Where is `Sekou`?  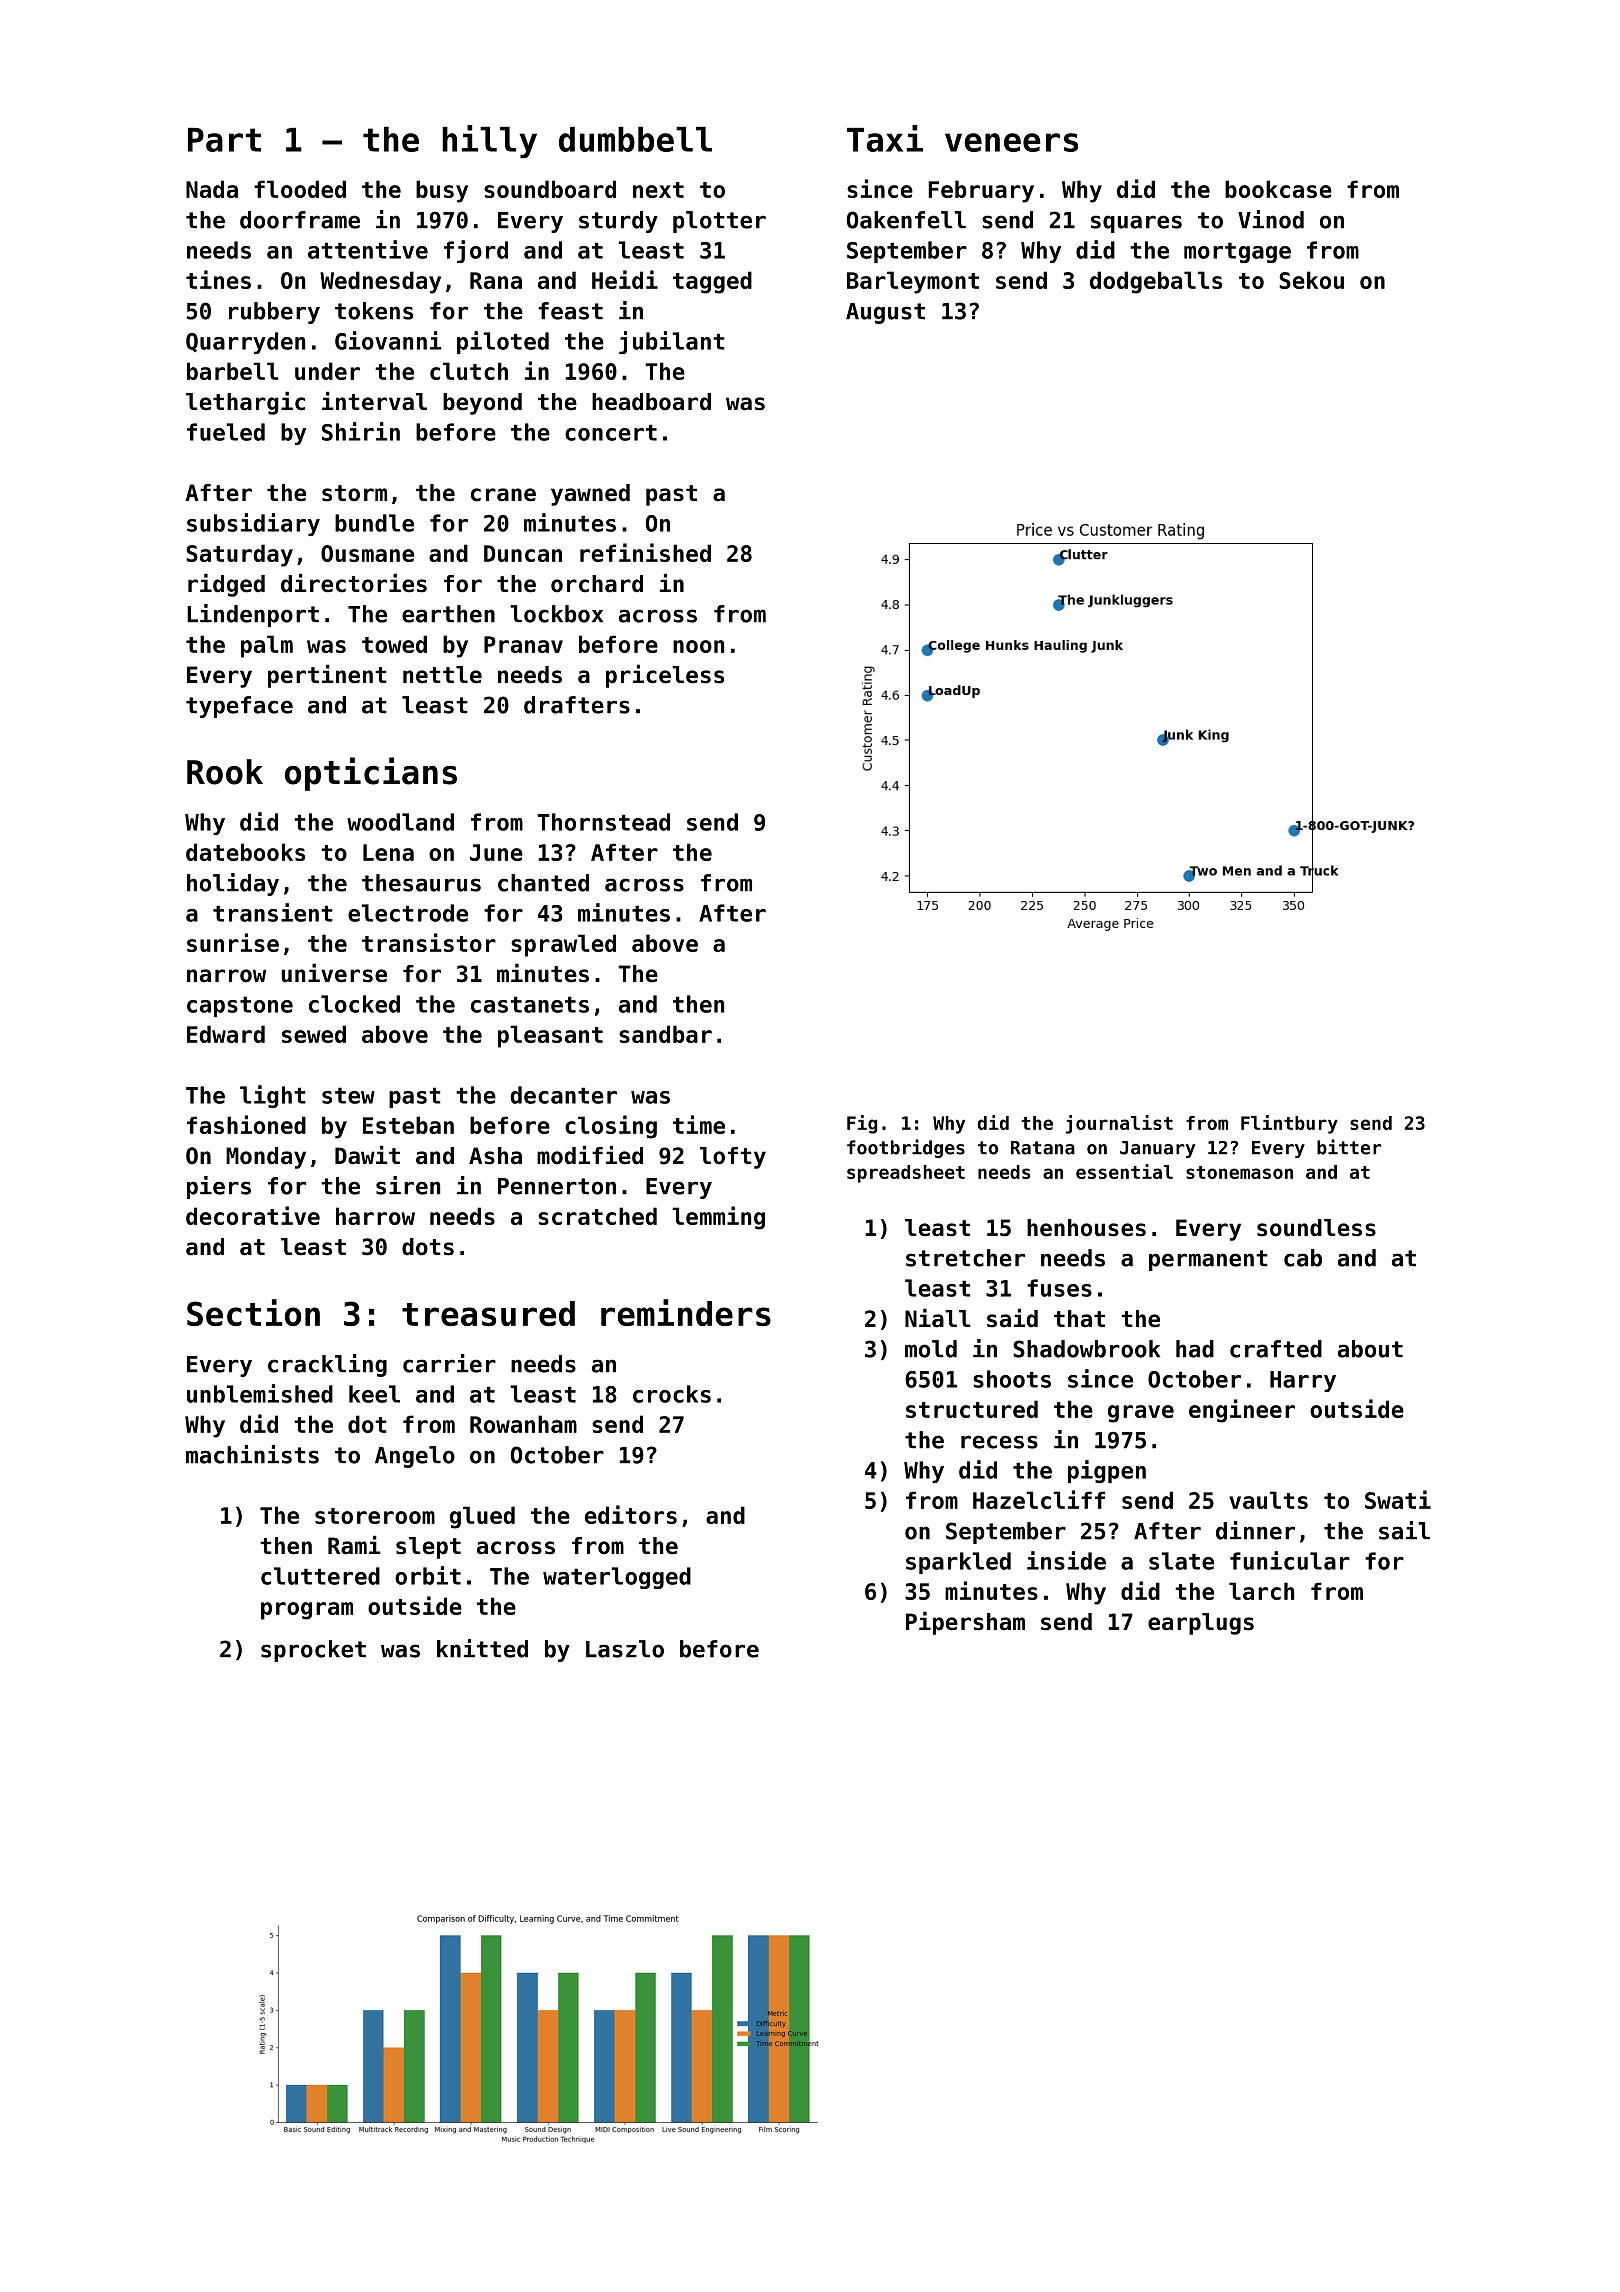 Sekou is located at coordinates (1311, 280).
